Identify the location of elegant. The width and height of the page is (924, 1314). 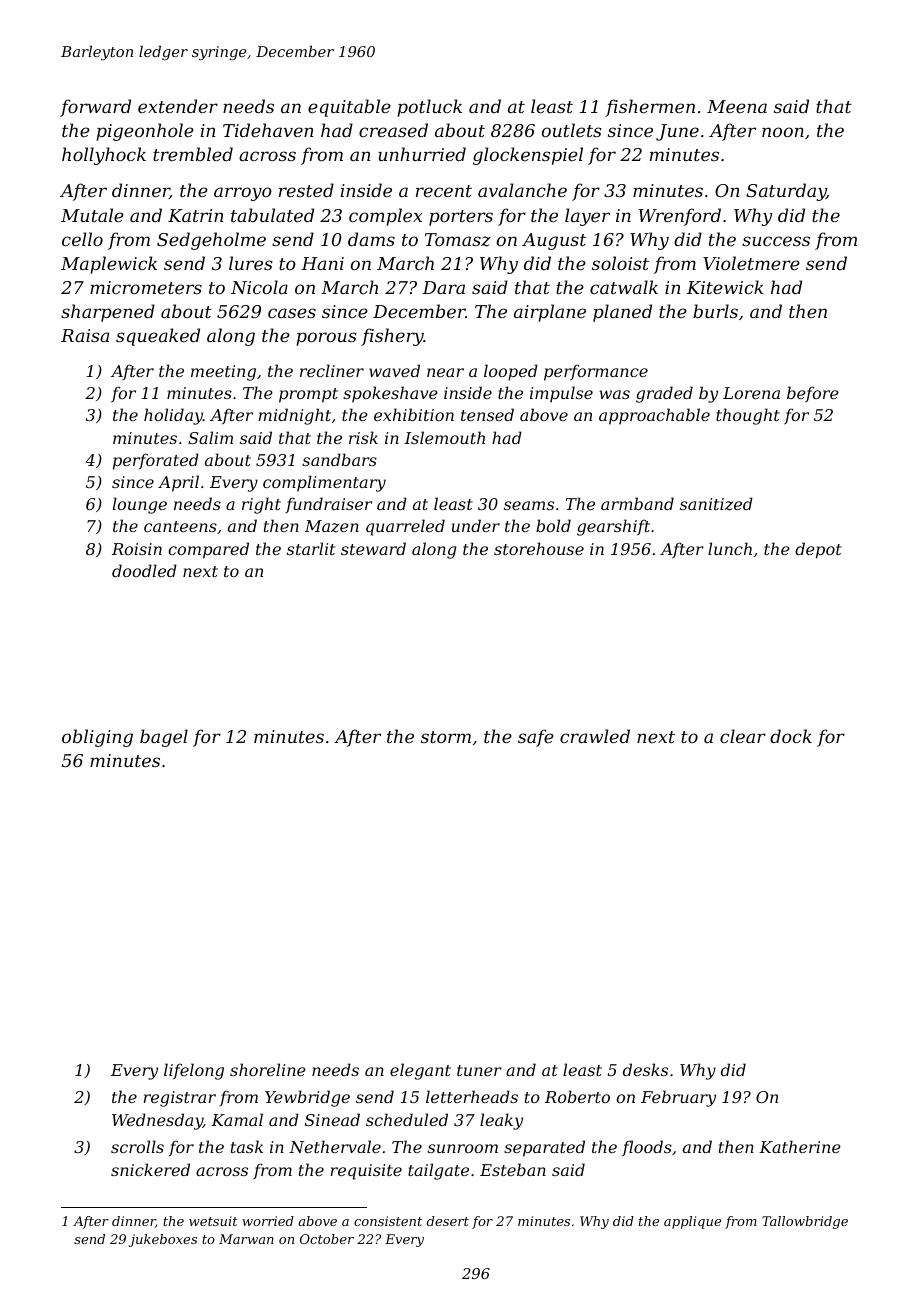
(420, 1071).
